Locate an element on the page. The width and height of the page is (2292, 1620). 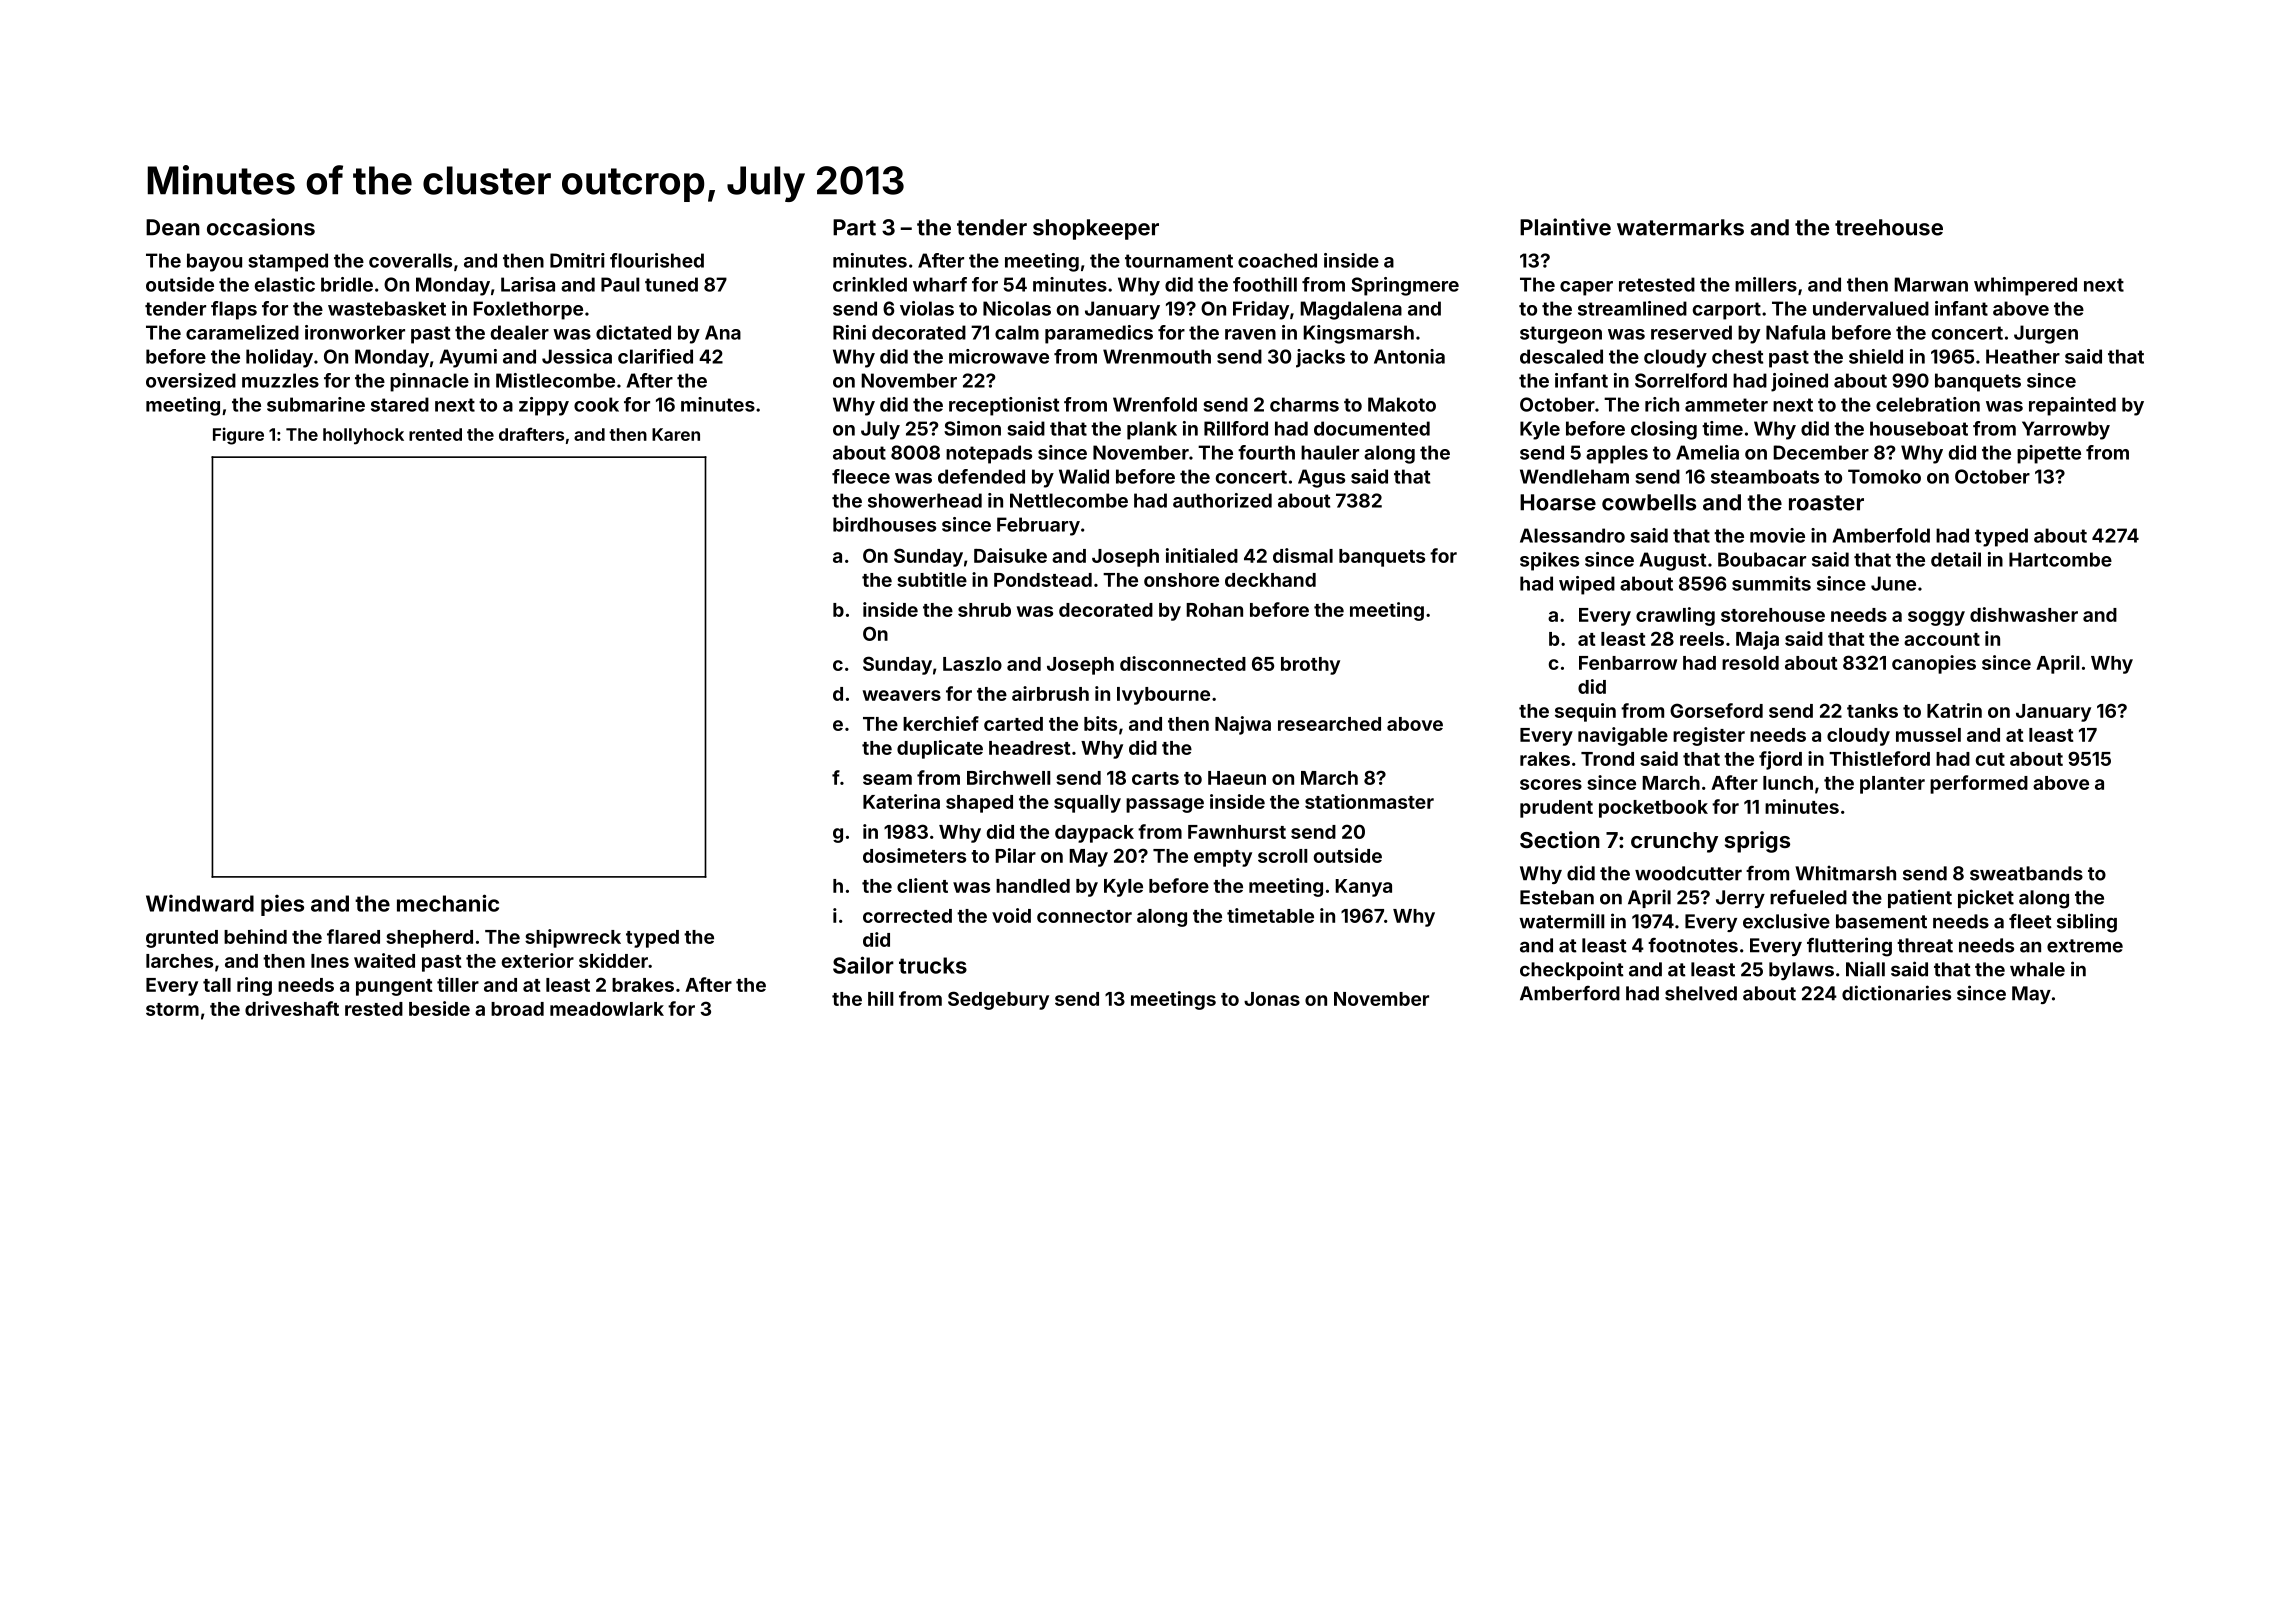
weavers is located at coordinates (902, 695).
